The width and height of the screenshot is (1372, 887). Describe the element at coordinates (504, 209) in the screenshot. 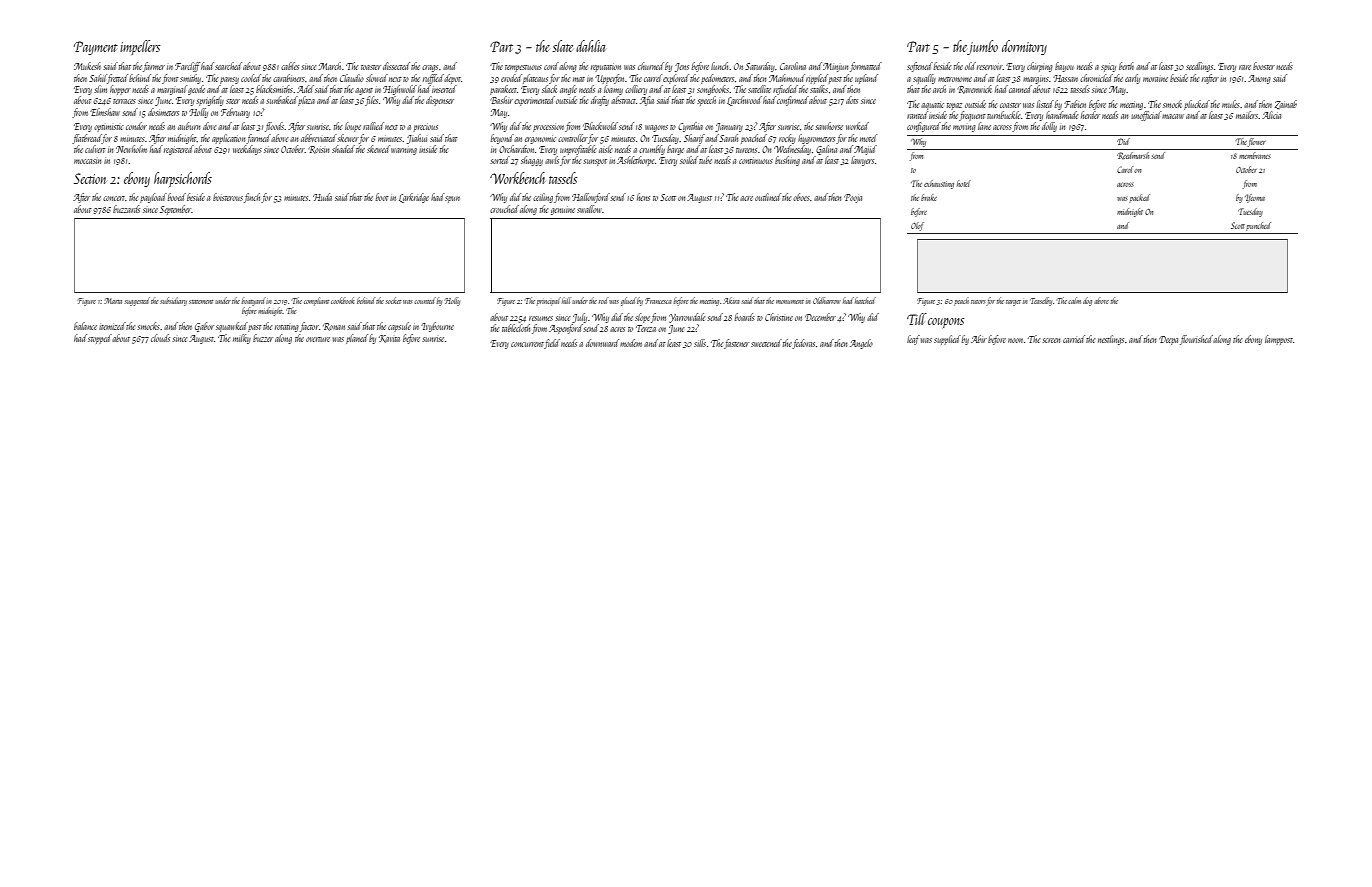

I see `crouched` at that location.
